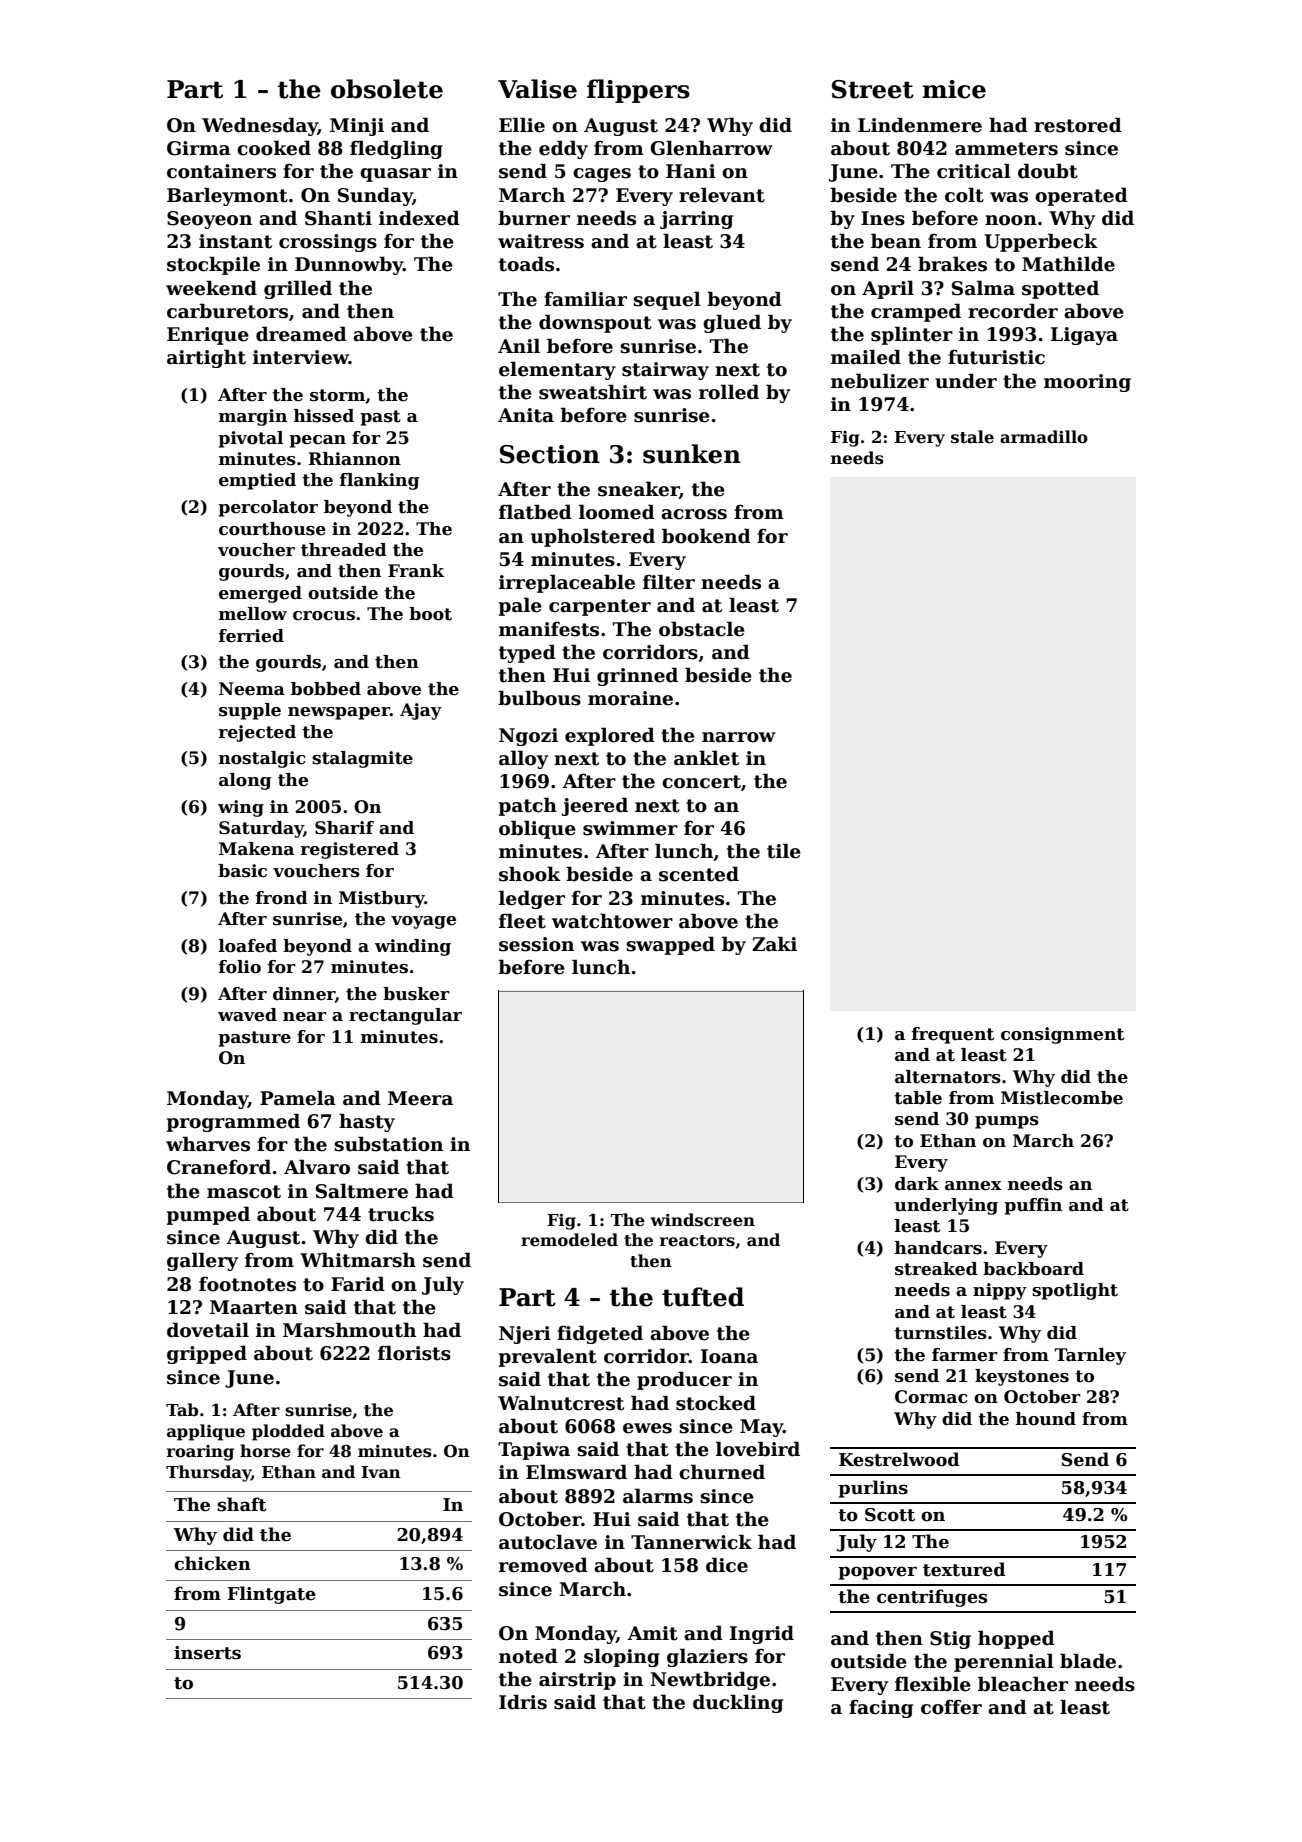 This document has width=1302, height=1842. Describe the element at coordinates (918, 1098) in the document. I see `table` at that location.
